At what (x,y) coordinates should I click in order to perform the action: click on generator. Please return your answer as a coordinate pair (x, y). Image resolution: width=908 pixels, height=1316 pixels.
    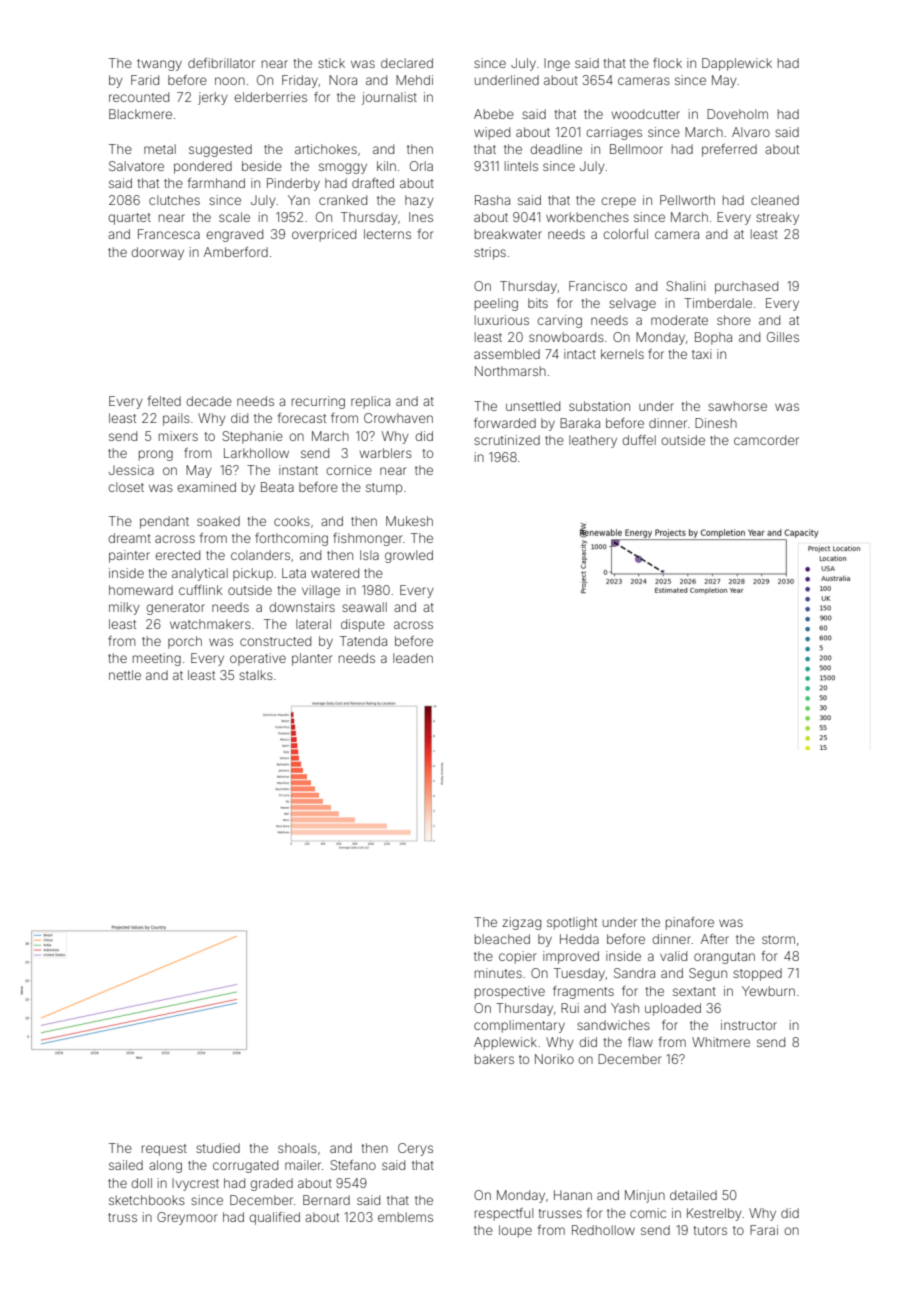
    Looking at the image, I should click on (175, 609).
